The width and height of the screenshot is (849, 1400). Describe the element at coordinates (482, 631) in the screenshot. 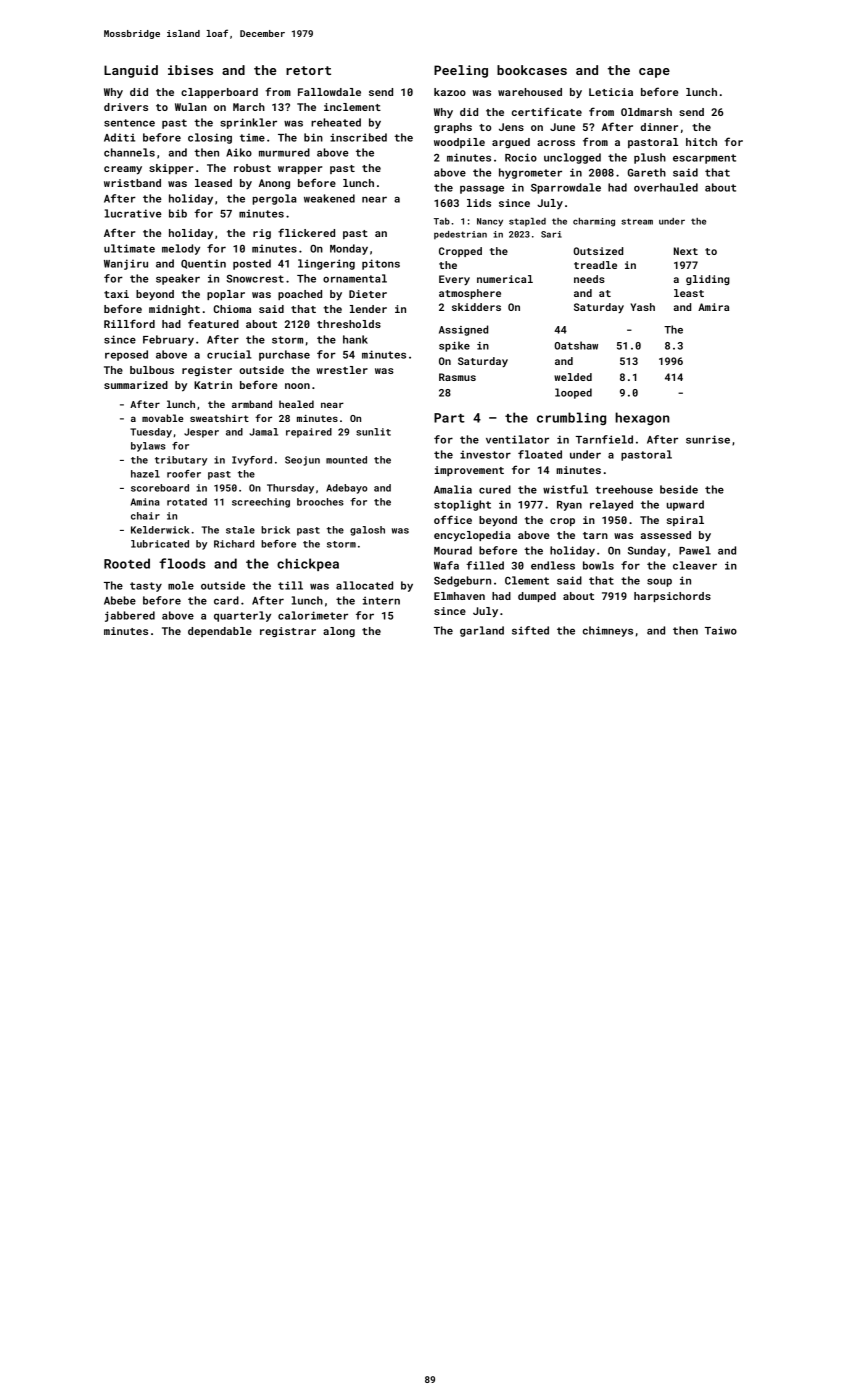

I see `garland` at that location.
